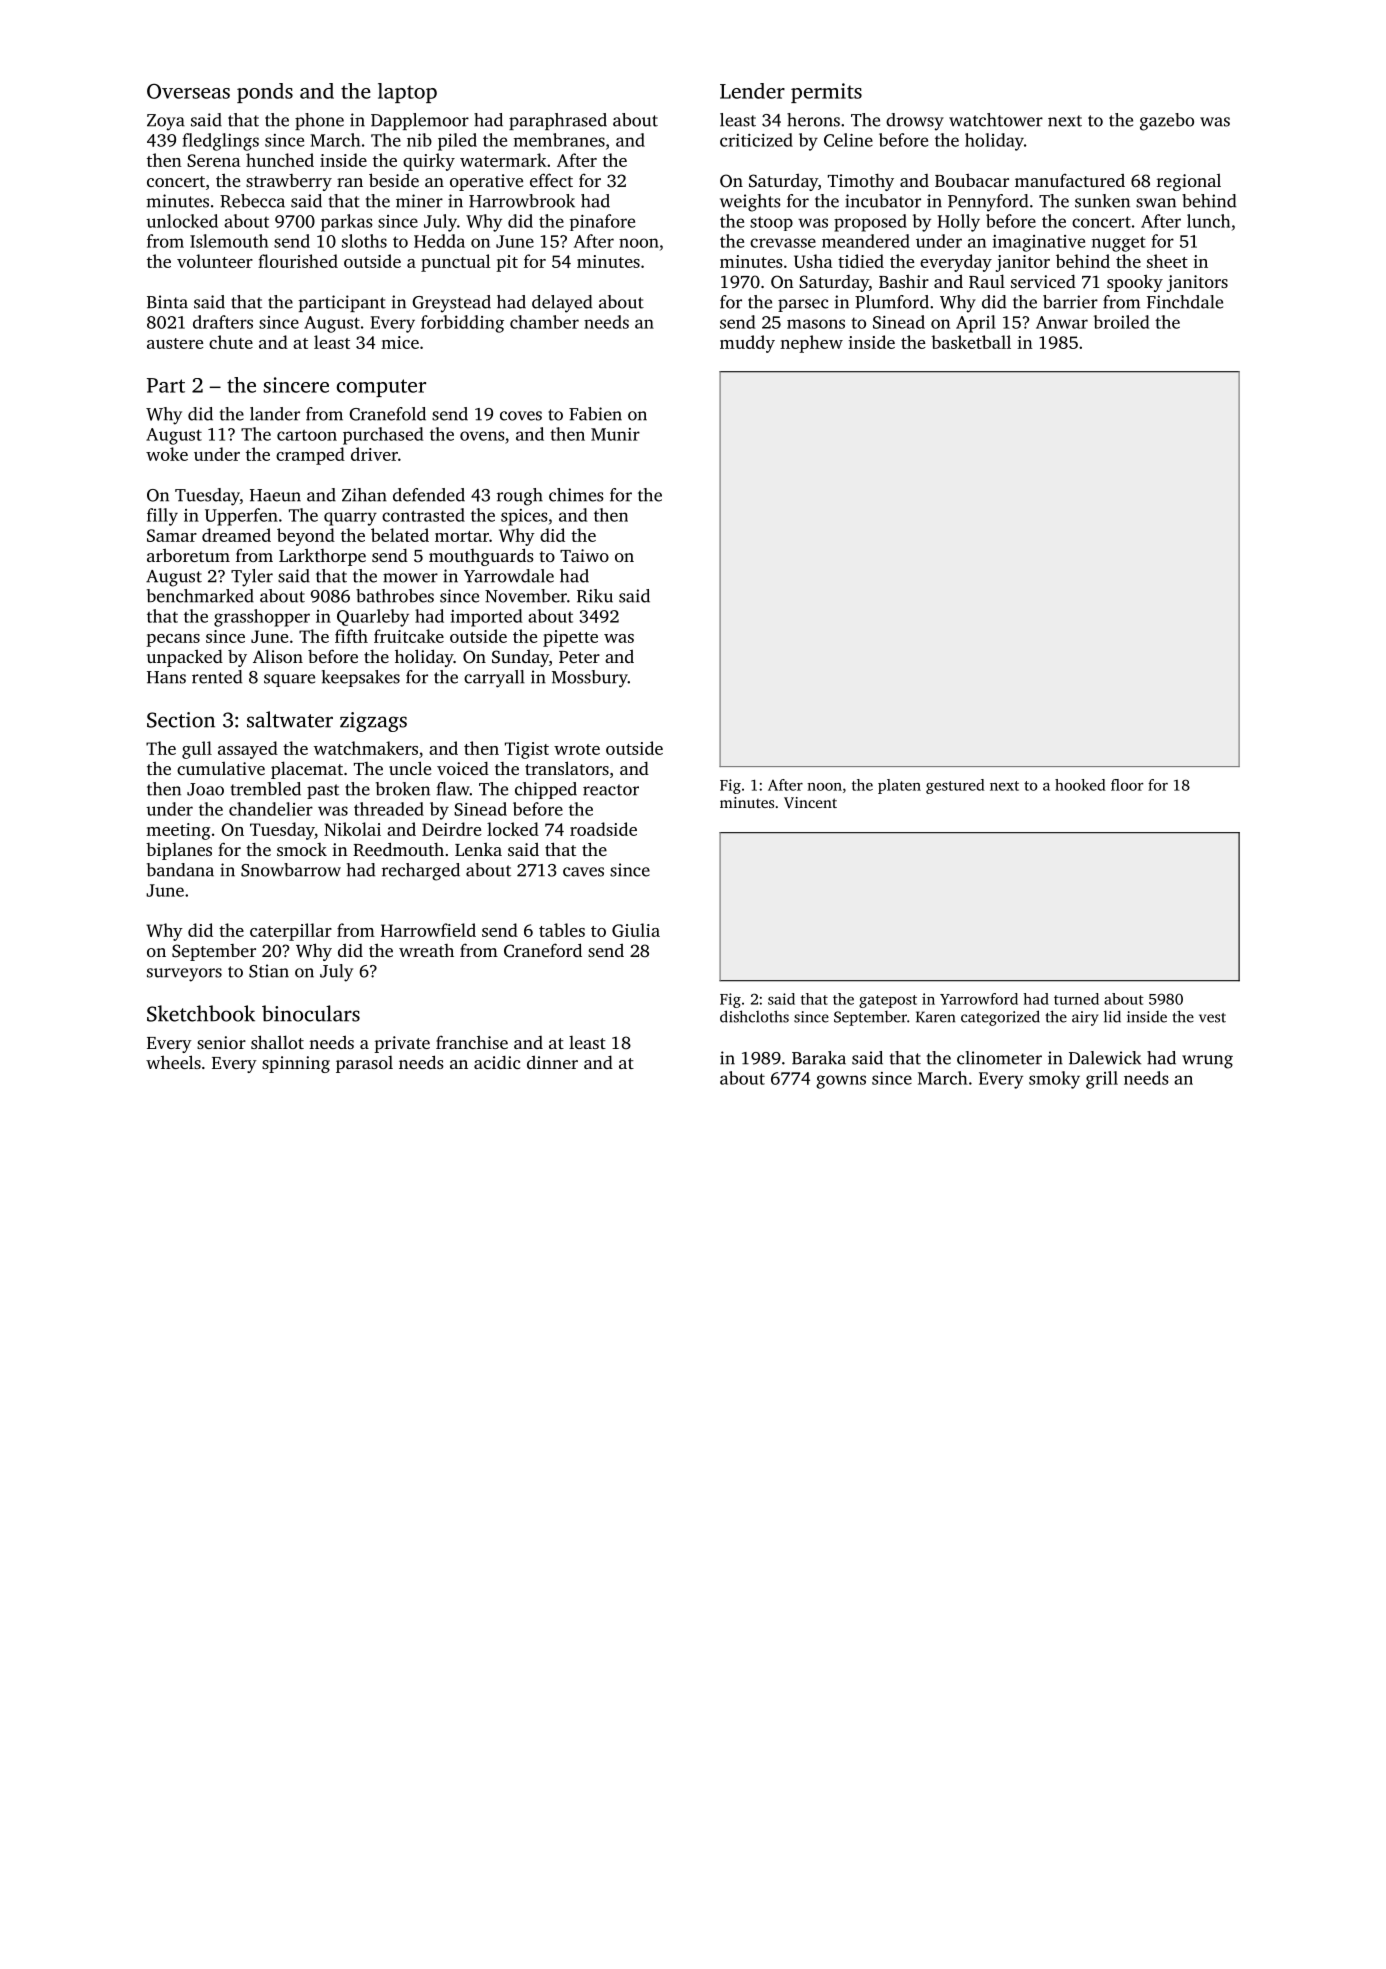 This screenshot has height=1969, width=1386. Describe the element at coordinates (407, 93) in the screenshot. I see `laptop` at that location.
